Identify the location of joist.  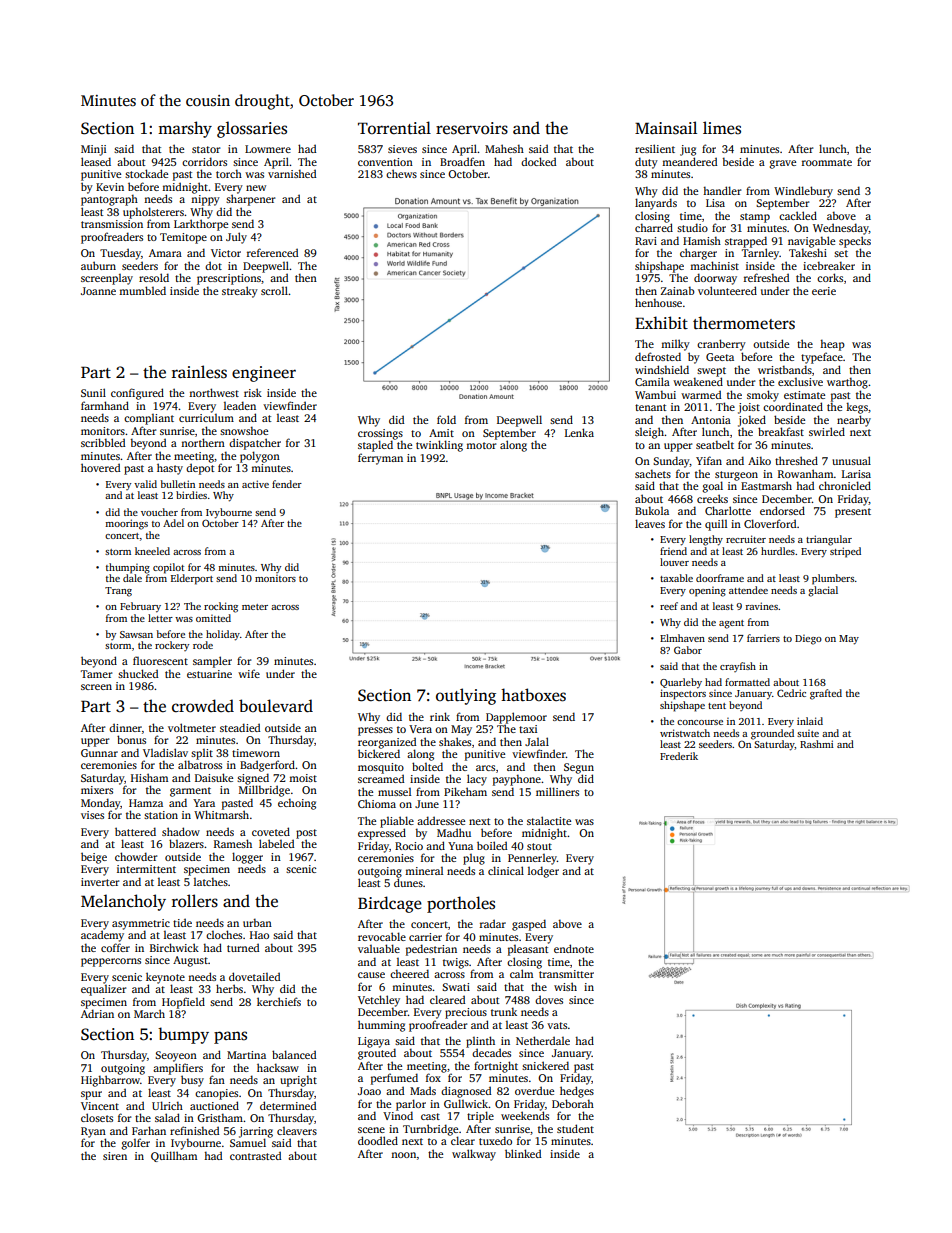
(749, 408).
